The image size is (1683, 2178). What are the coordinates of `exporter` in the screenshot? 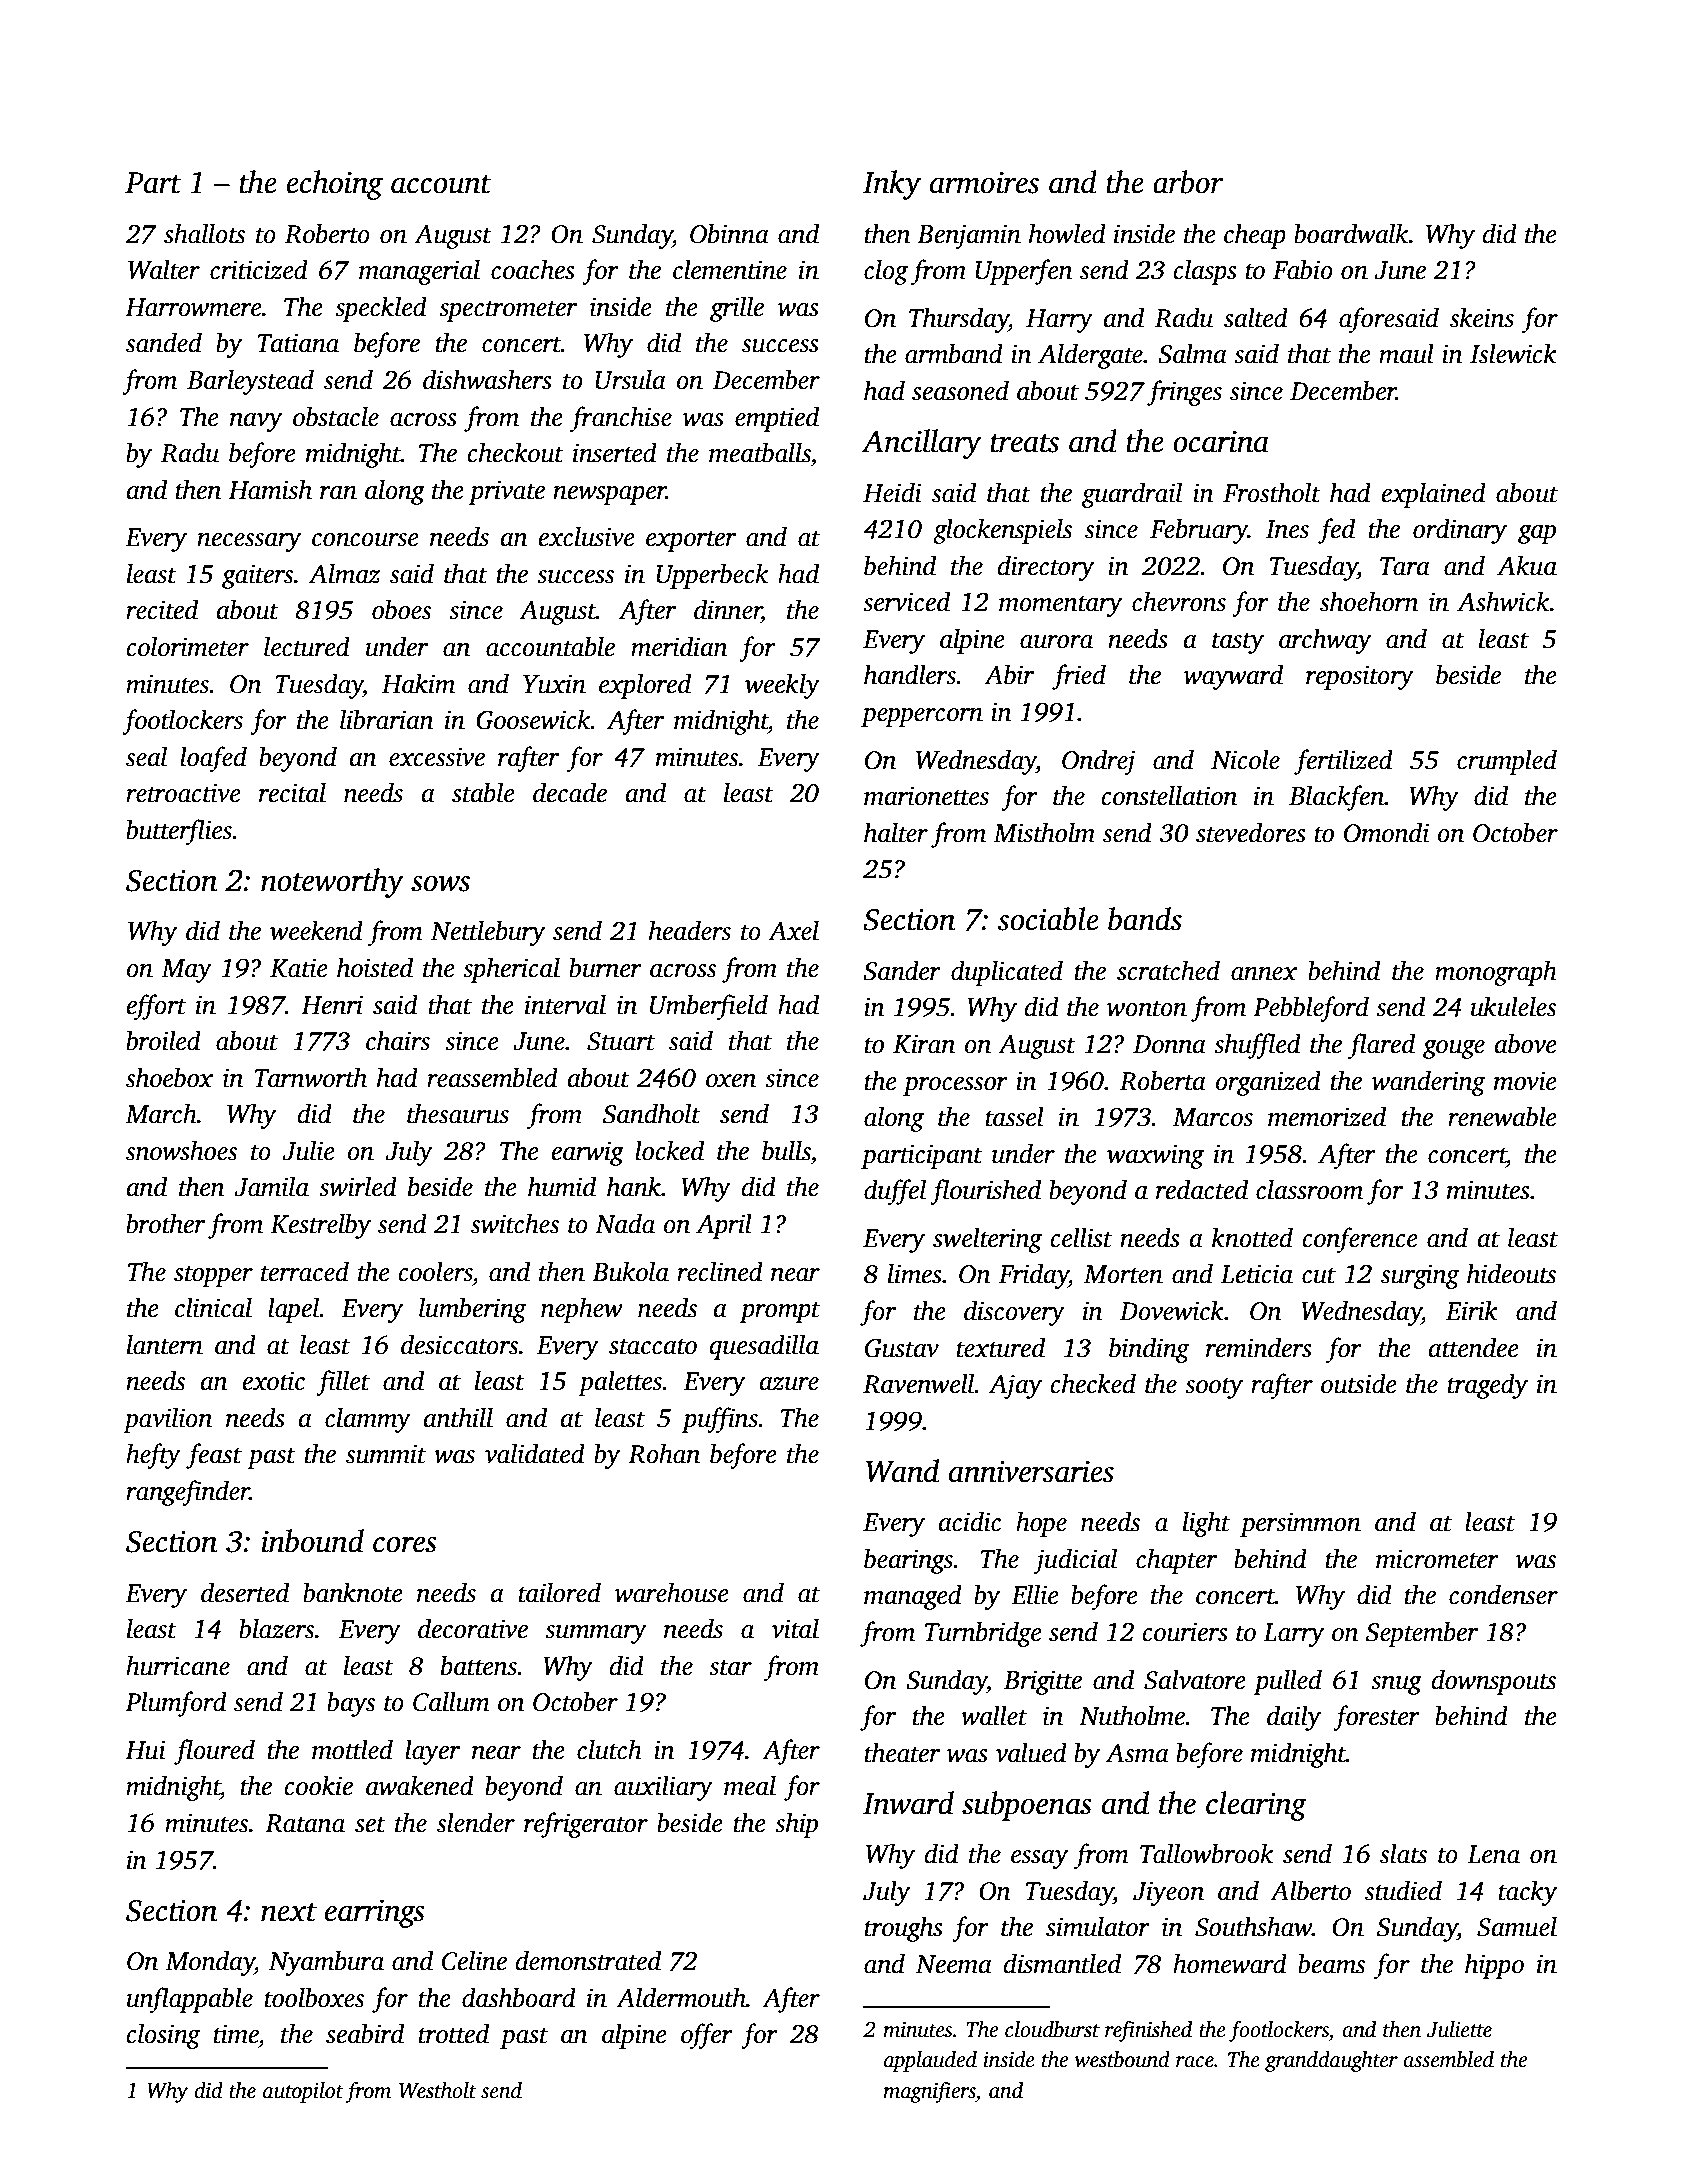 It's located at (691, 541).
